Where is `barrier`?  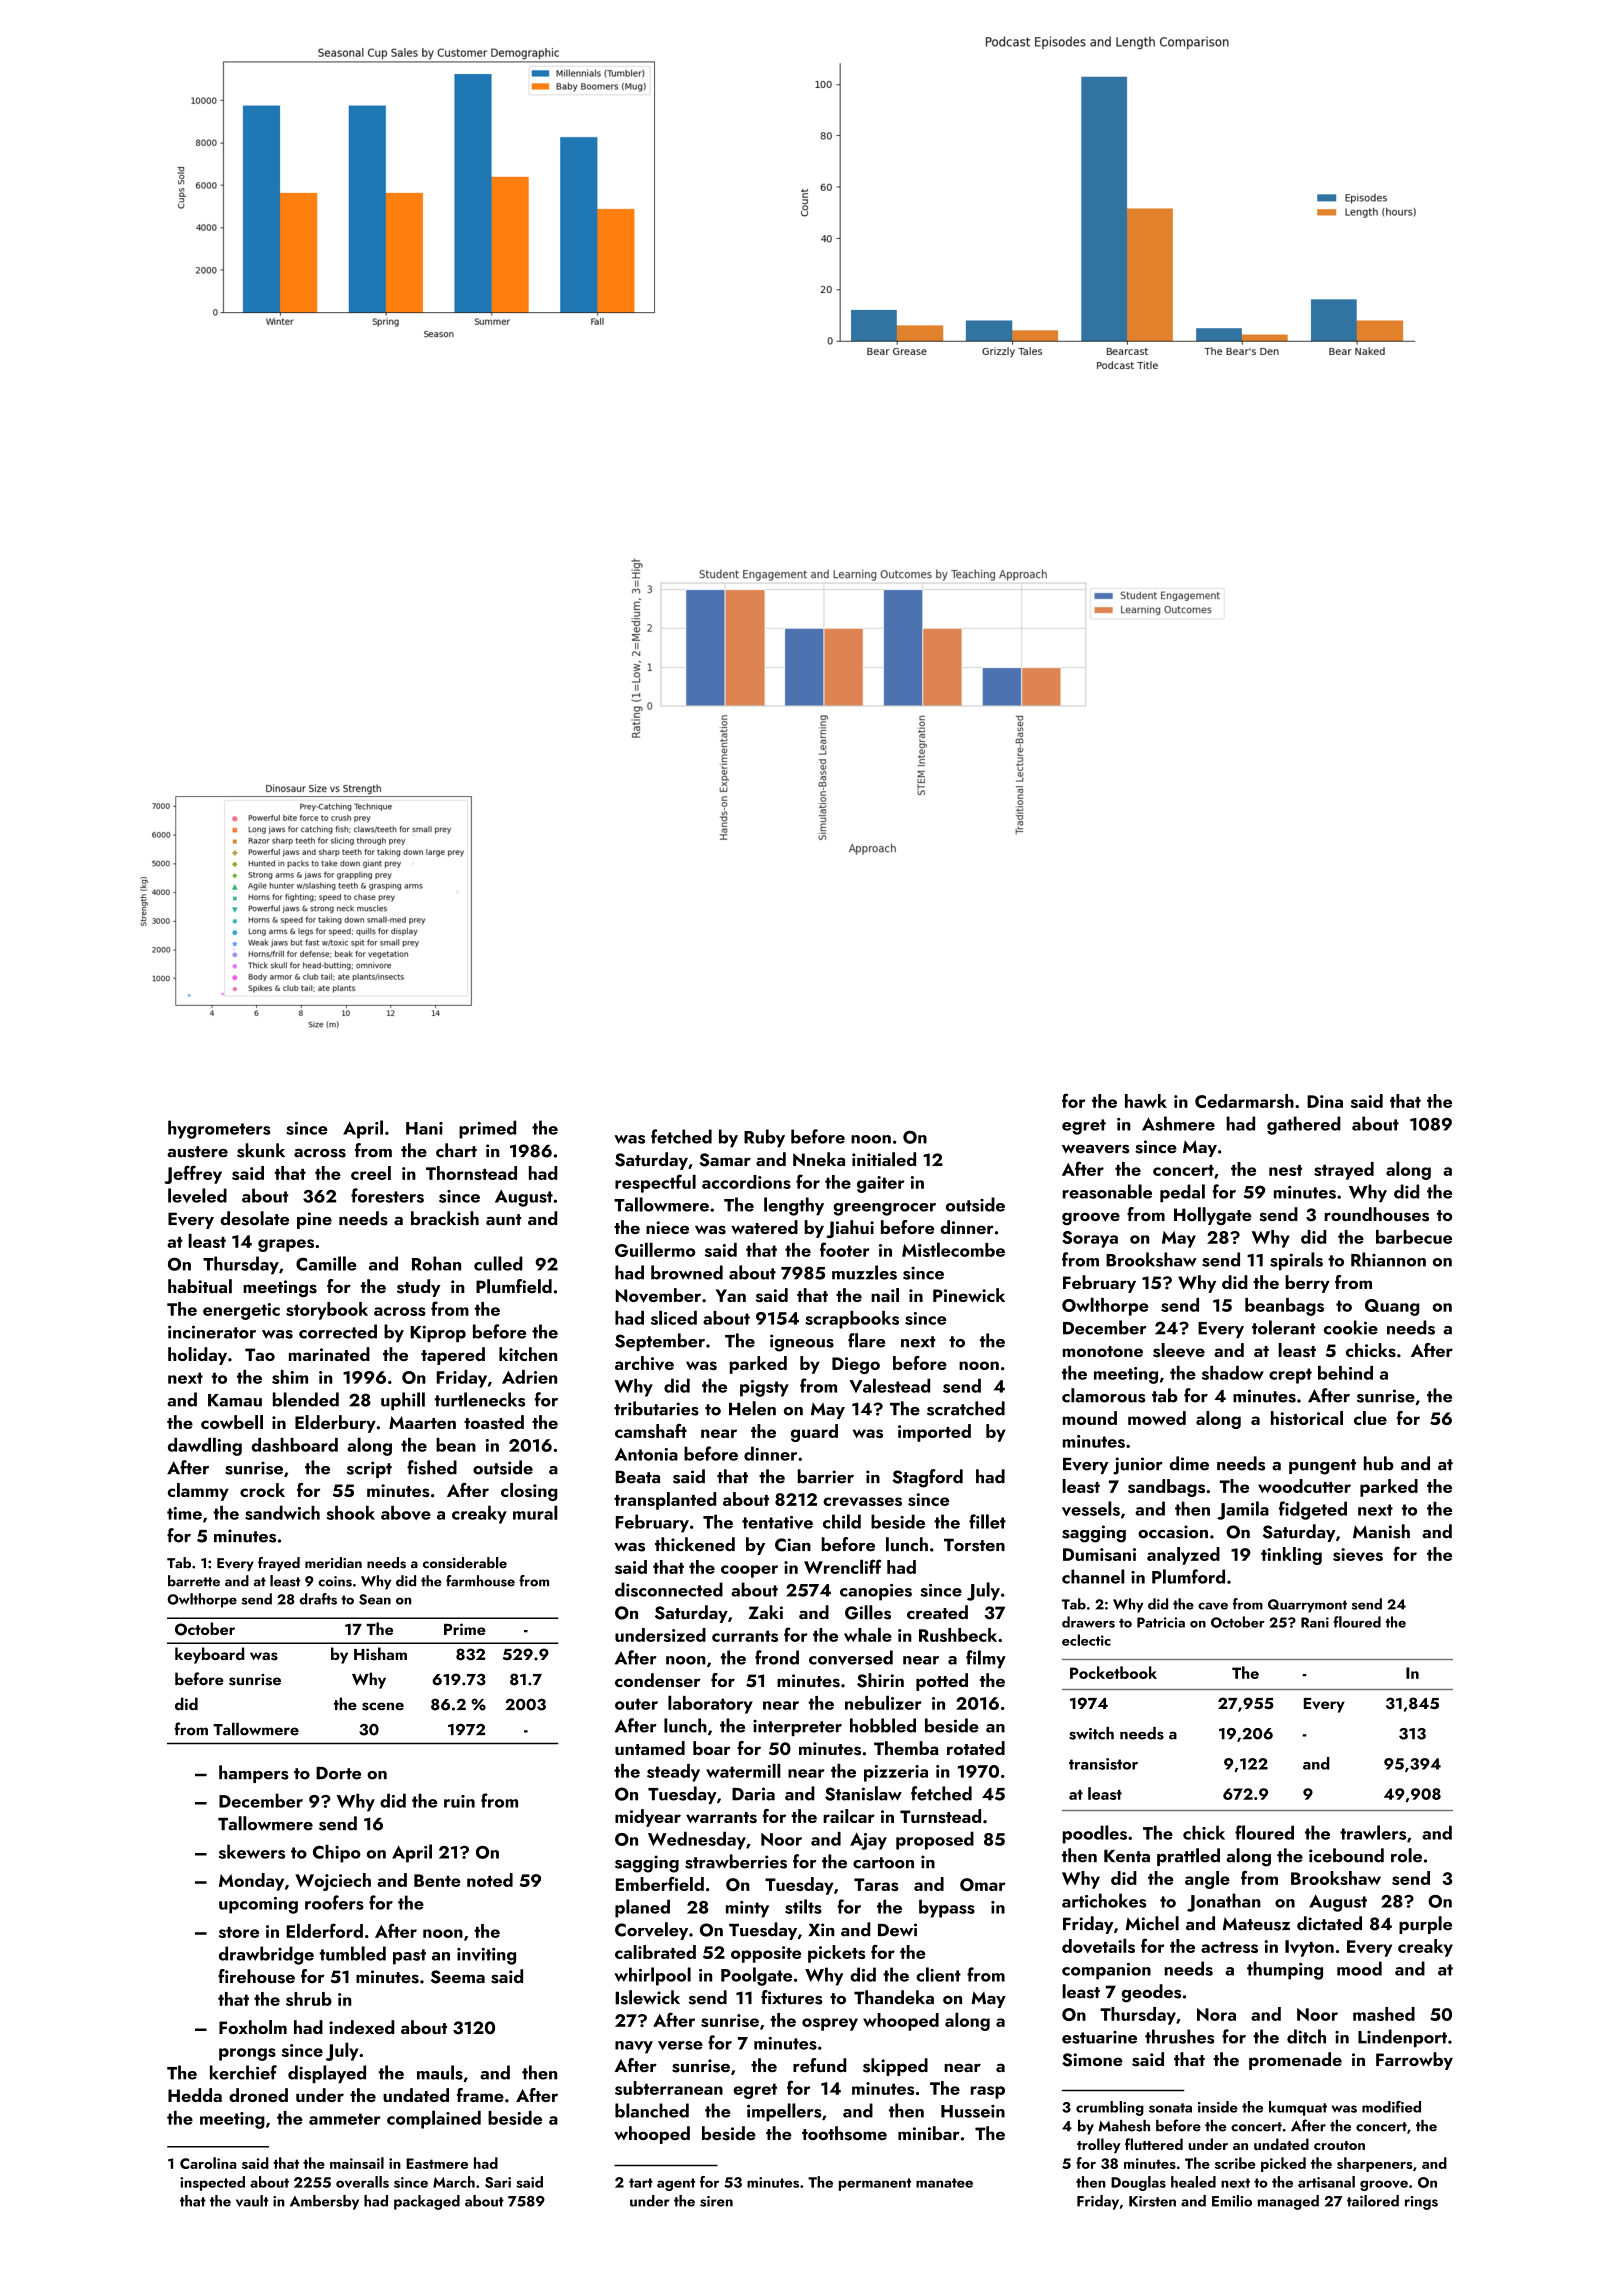 barrier is located at coordinates (826, 1476).
